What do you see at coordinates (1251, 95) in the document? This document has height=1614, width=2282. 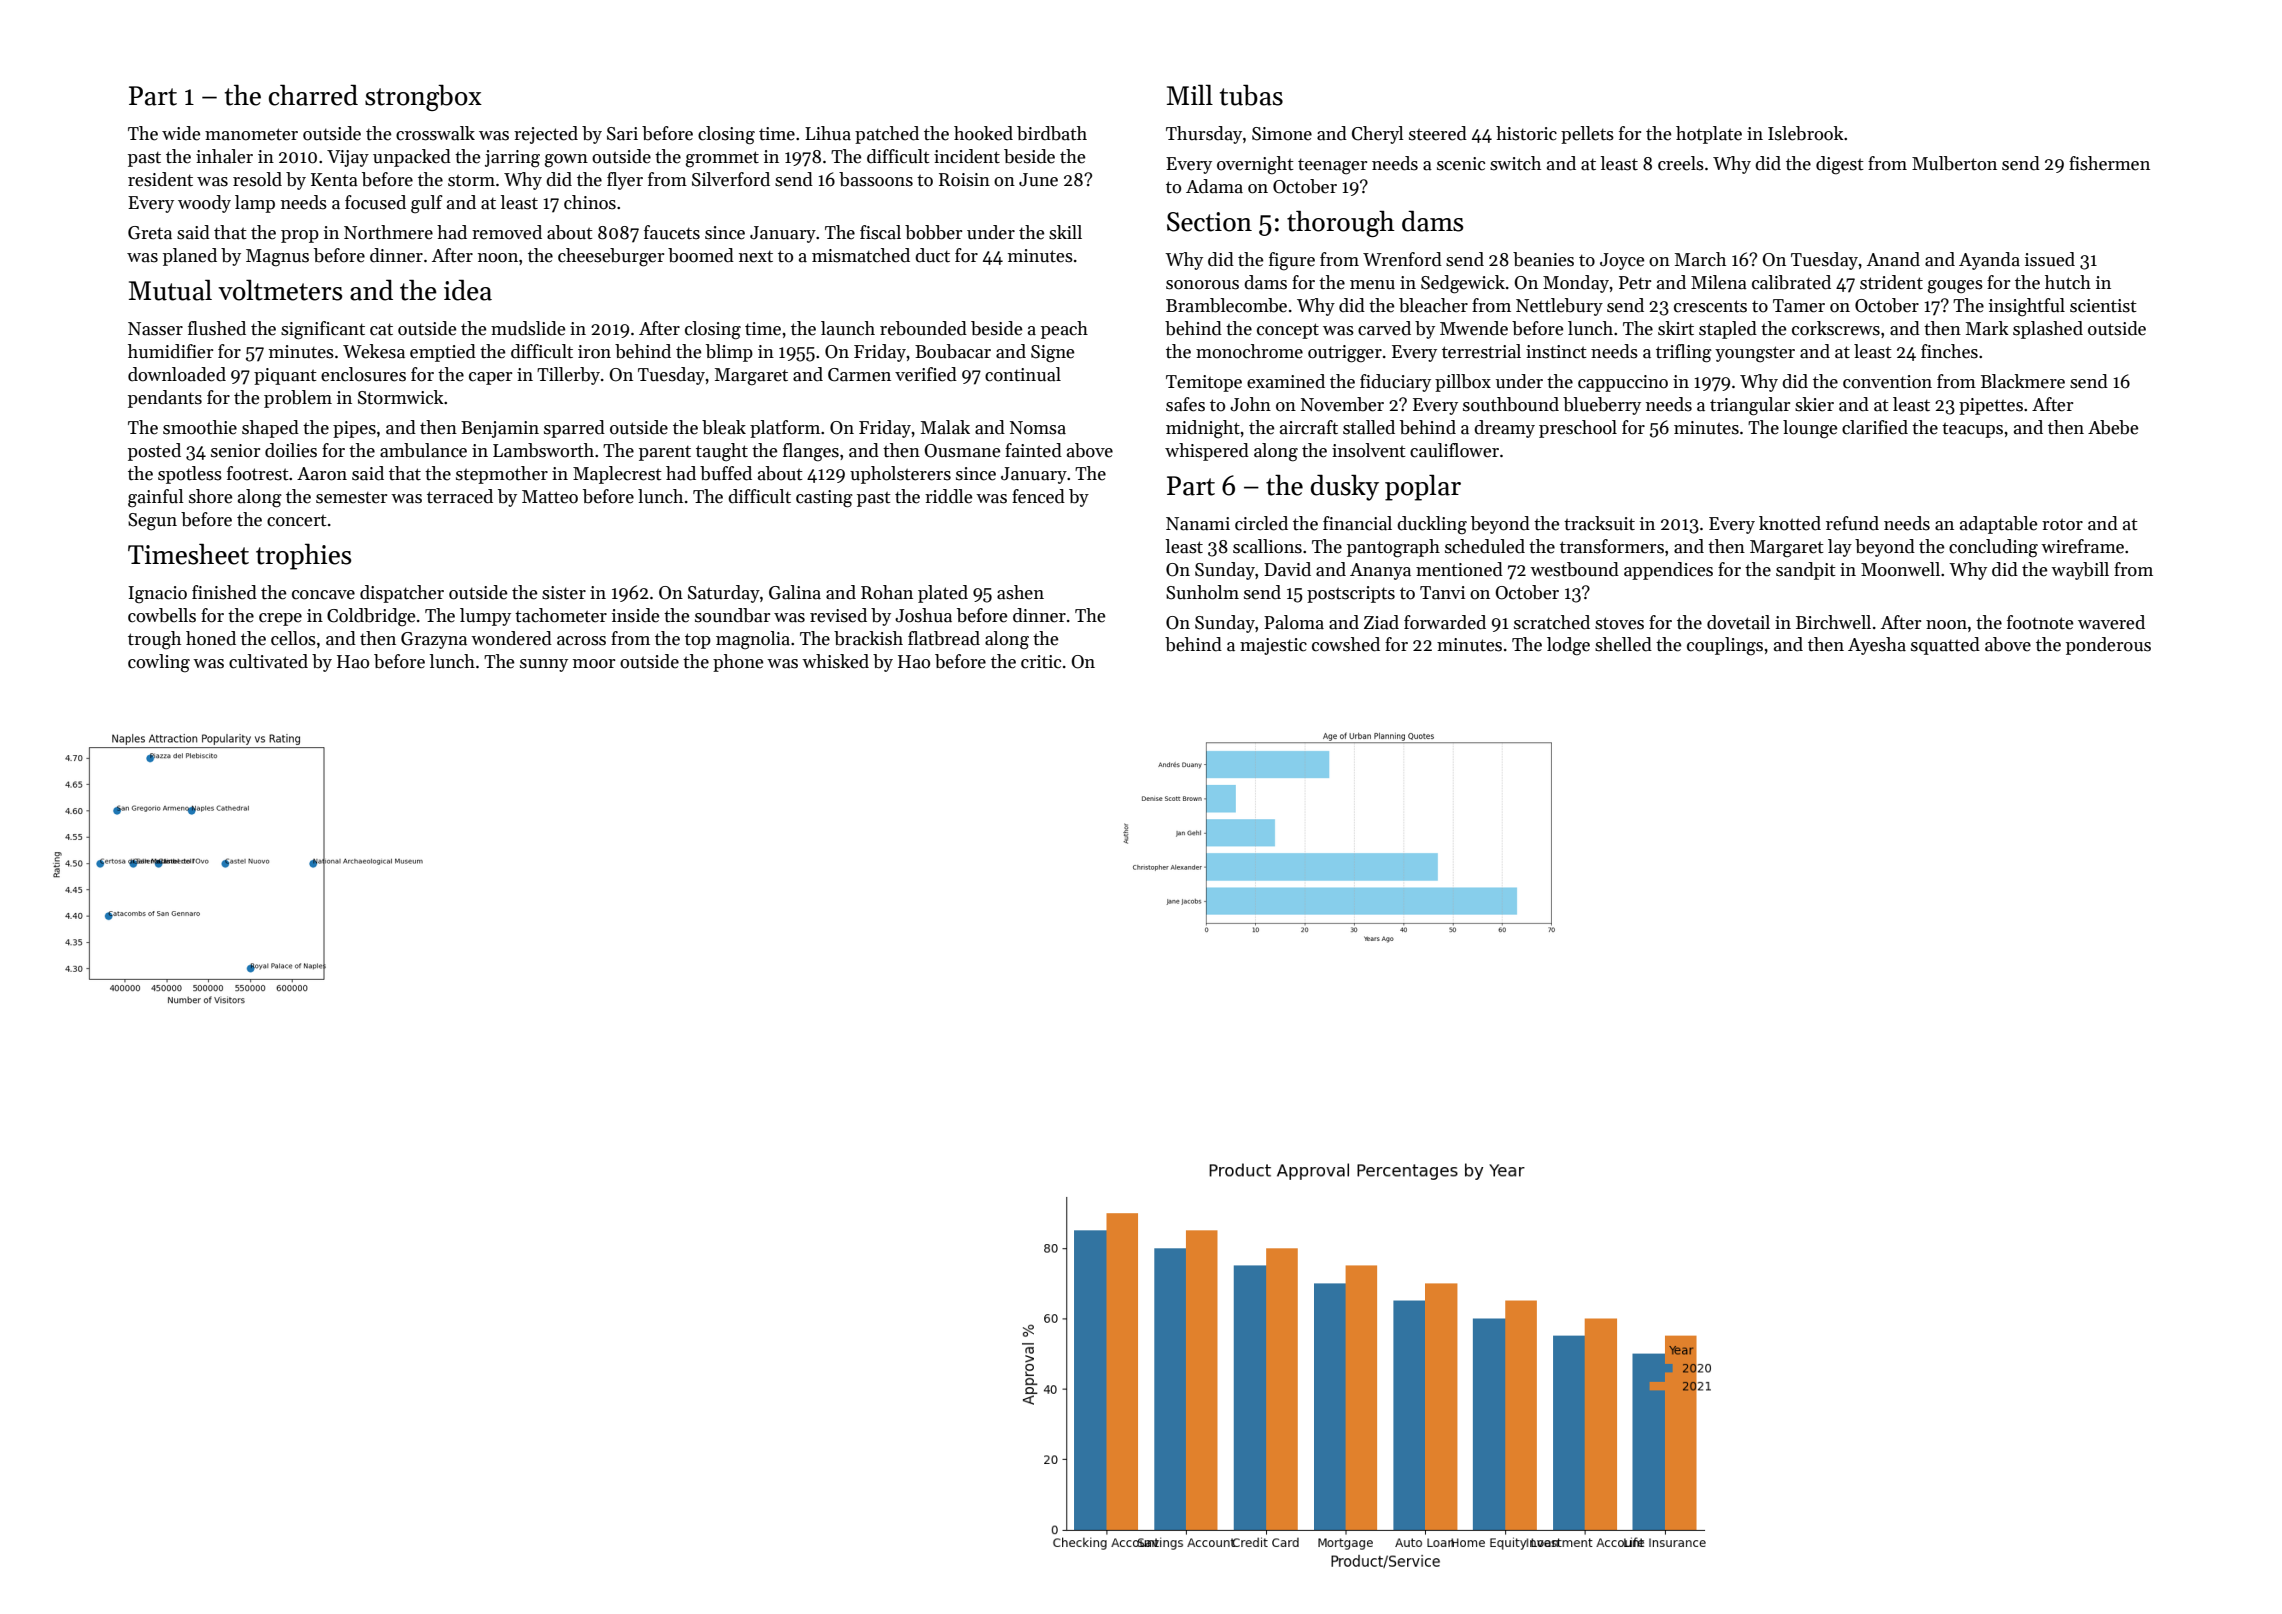 I see `tubas` at bounding box center [1251, 95].
